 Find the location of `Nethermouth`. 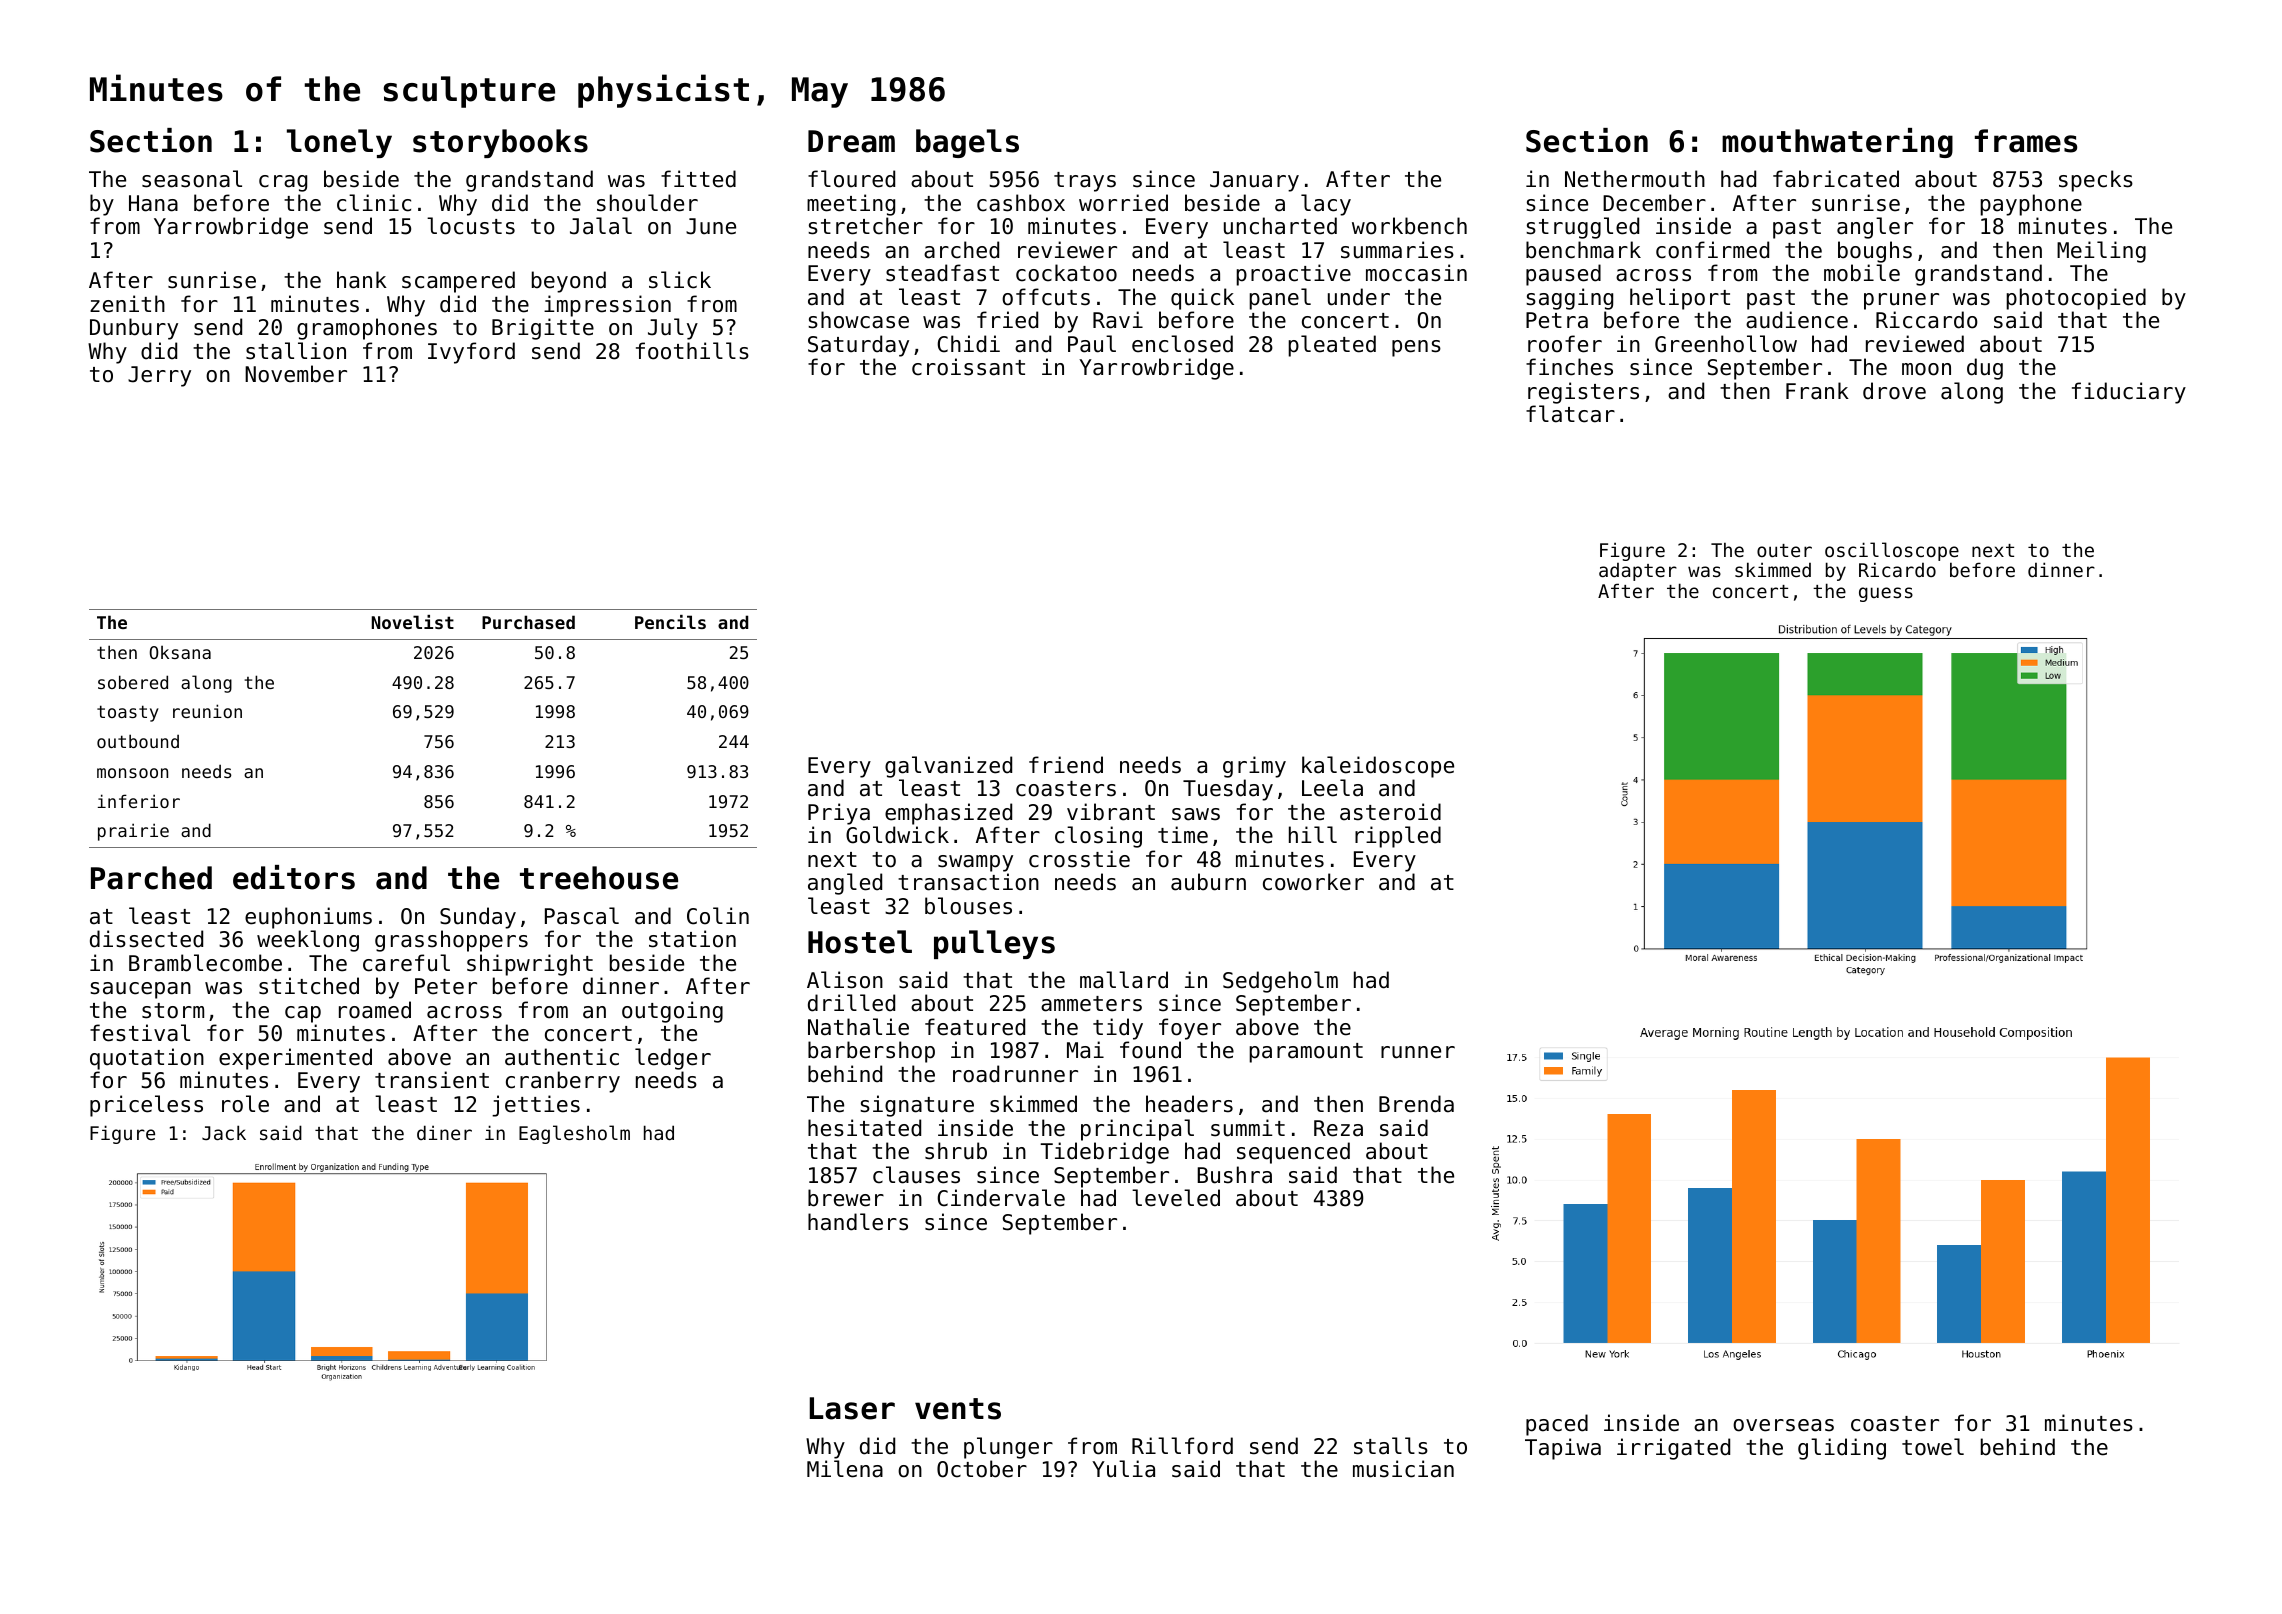

Nethermouth is located at coordinates (1635, 179).
